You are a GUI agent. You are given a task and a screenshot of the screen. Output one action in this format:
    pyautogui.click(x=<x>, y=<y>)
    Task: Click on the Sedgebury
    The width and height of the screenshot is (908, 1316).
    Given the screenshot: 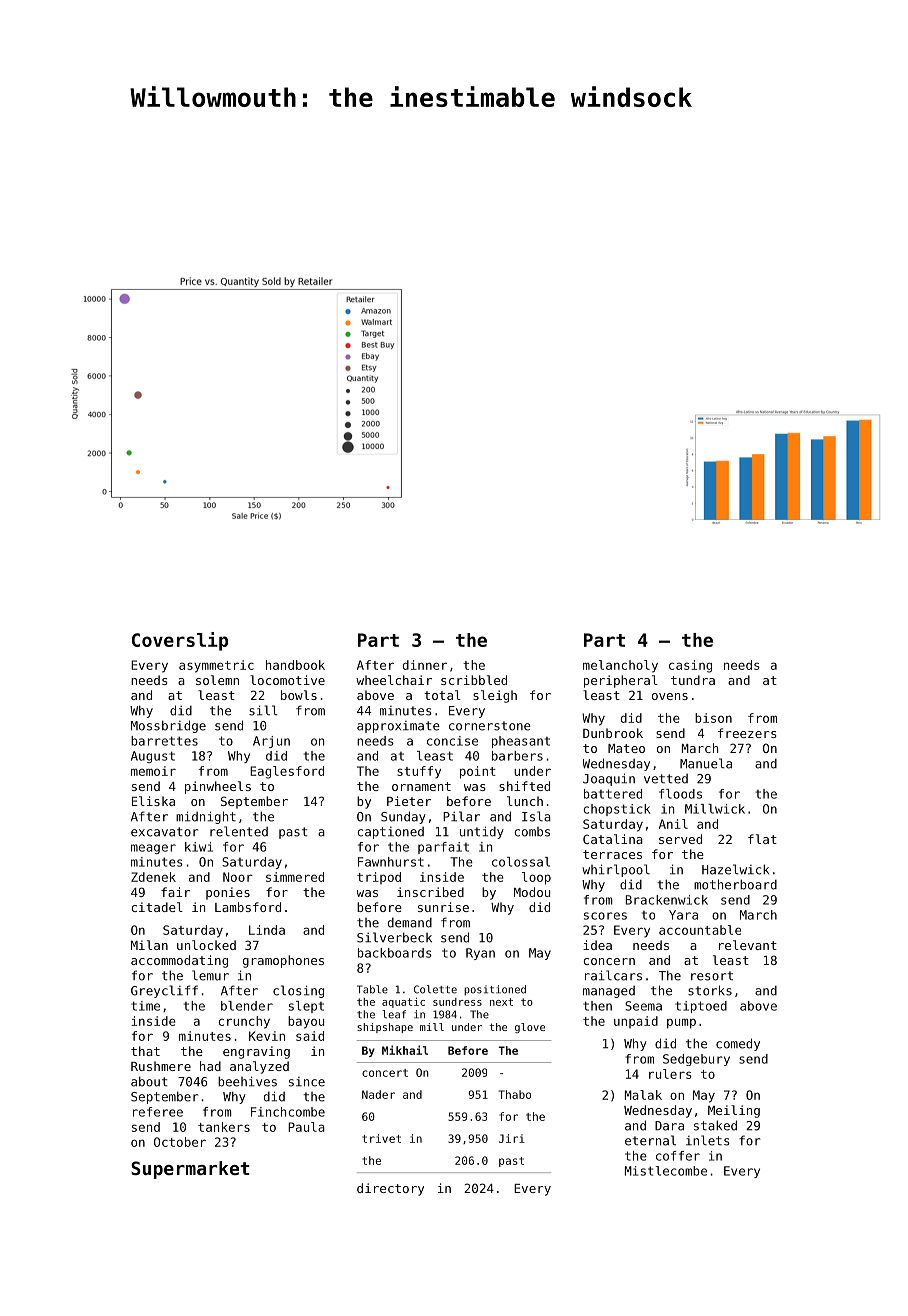 What is the action you would take?
    pyautogui.click(x=696, y=1060)
